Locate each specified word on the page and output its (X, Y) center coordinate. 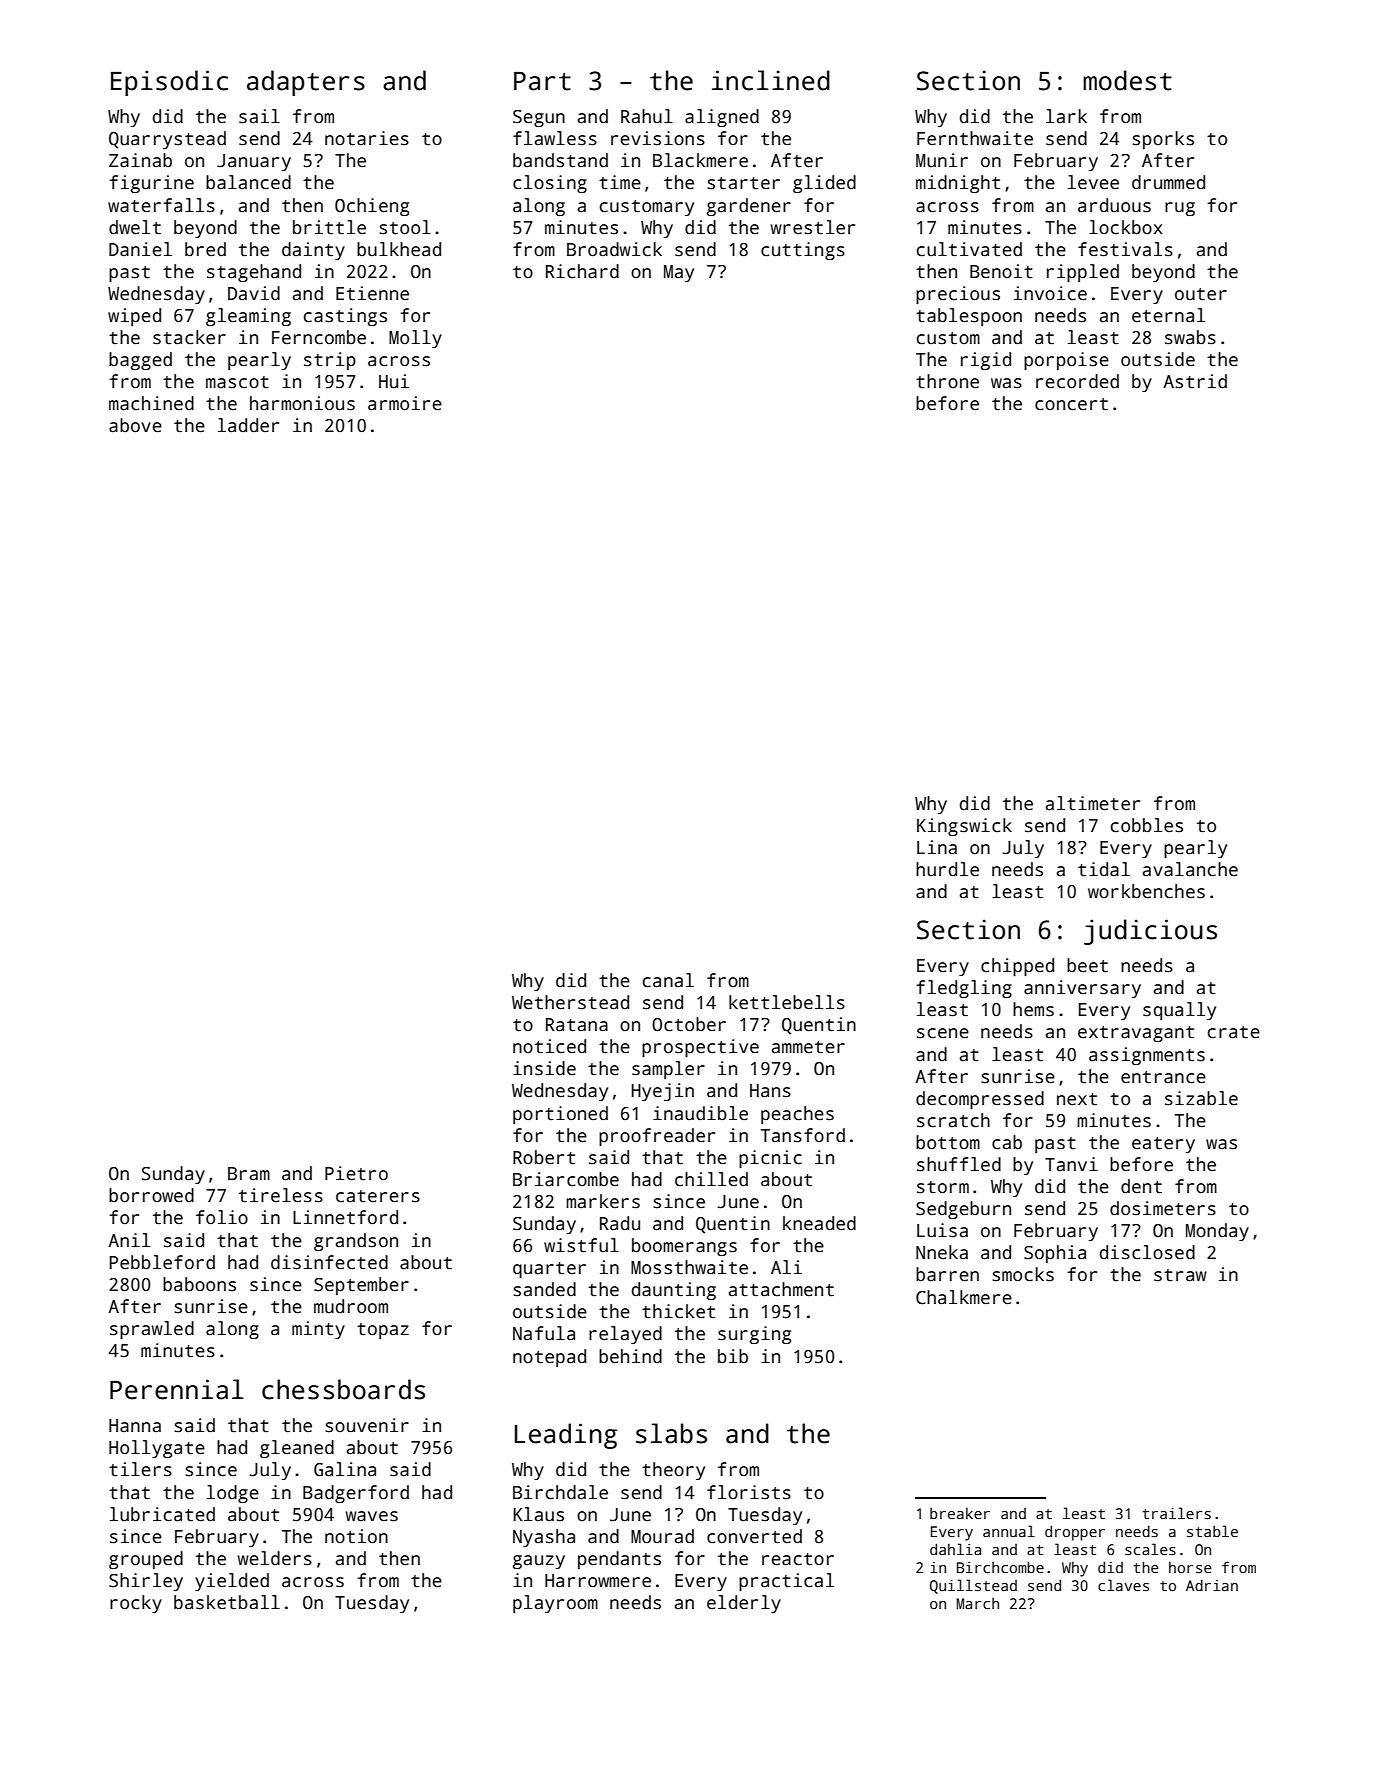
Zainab (140, 160)
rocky (136, 1604)
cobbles (1147, 825)
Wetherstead (570, 1002)
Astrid (1195, 381)
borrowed (151, 1195)
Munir (942, 160)
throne (947, 381)
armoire (405, 403)
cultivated (969, 249)
